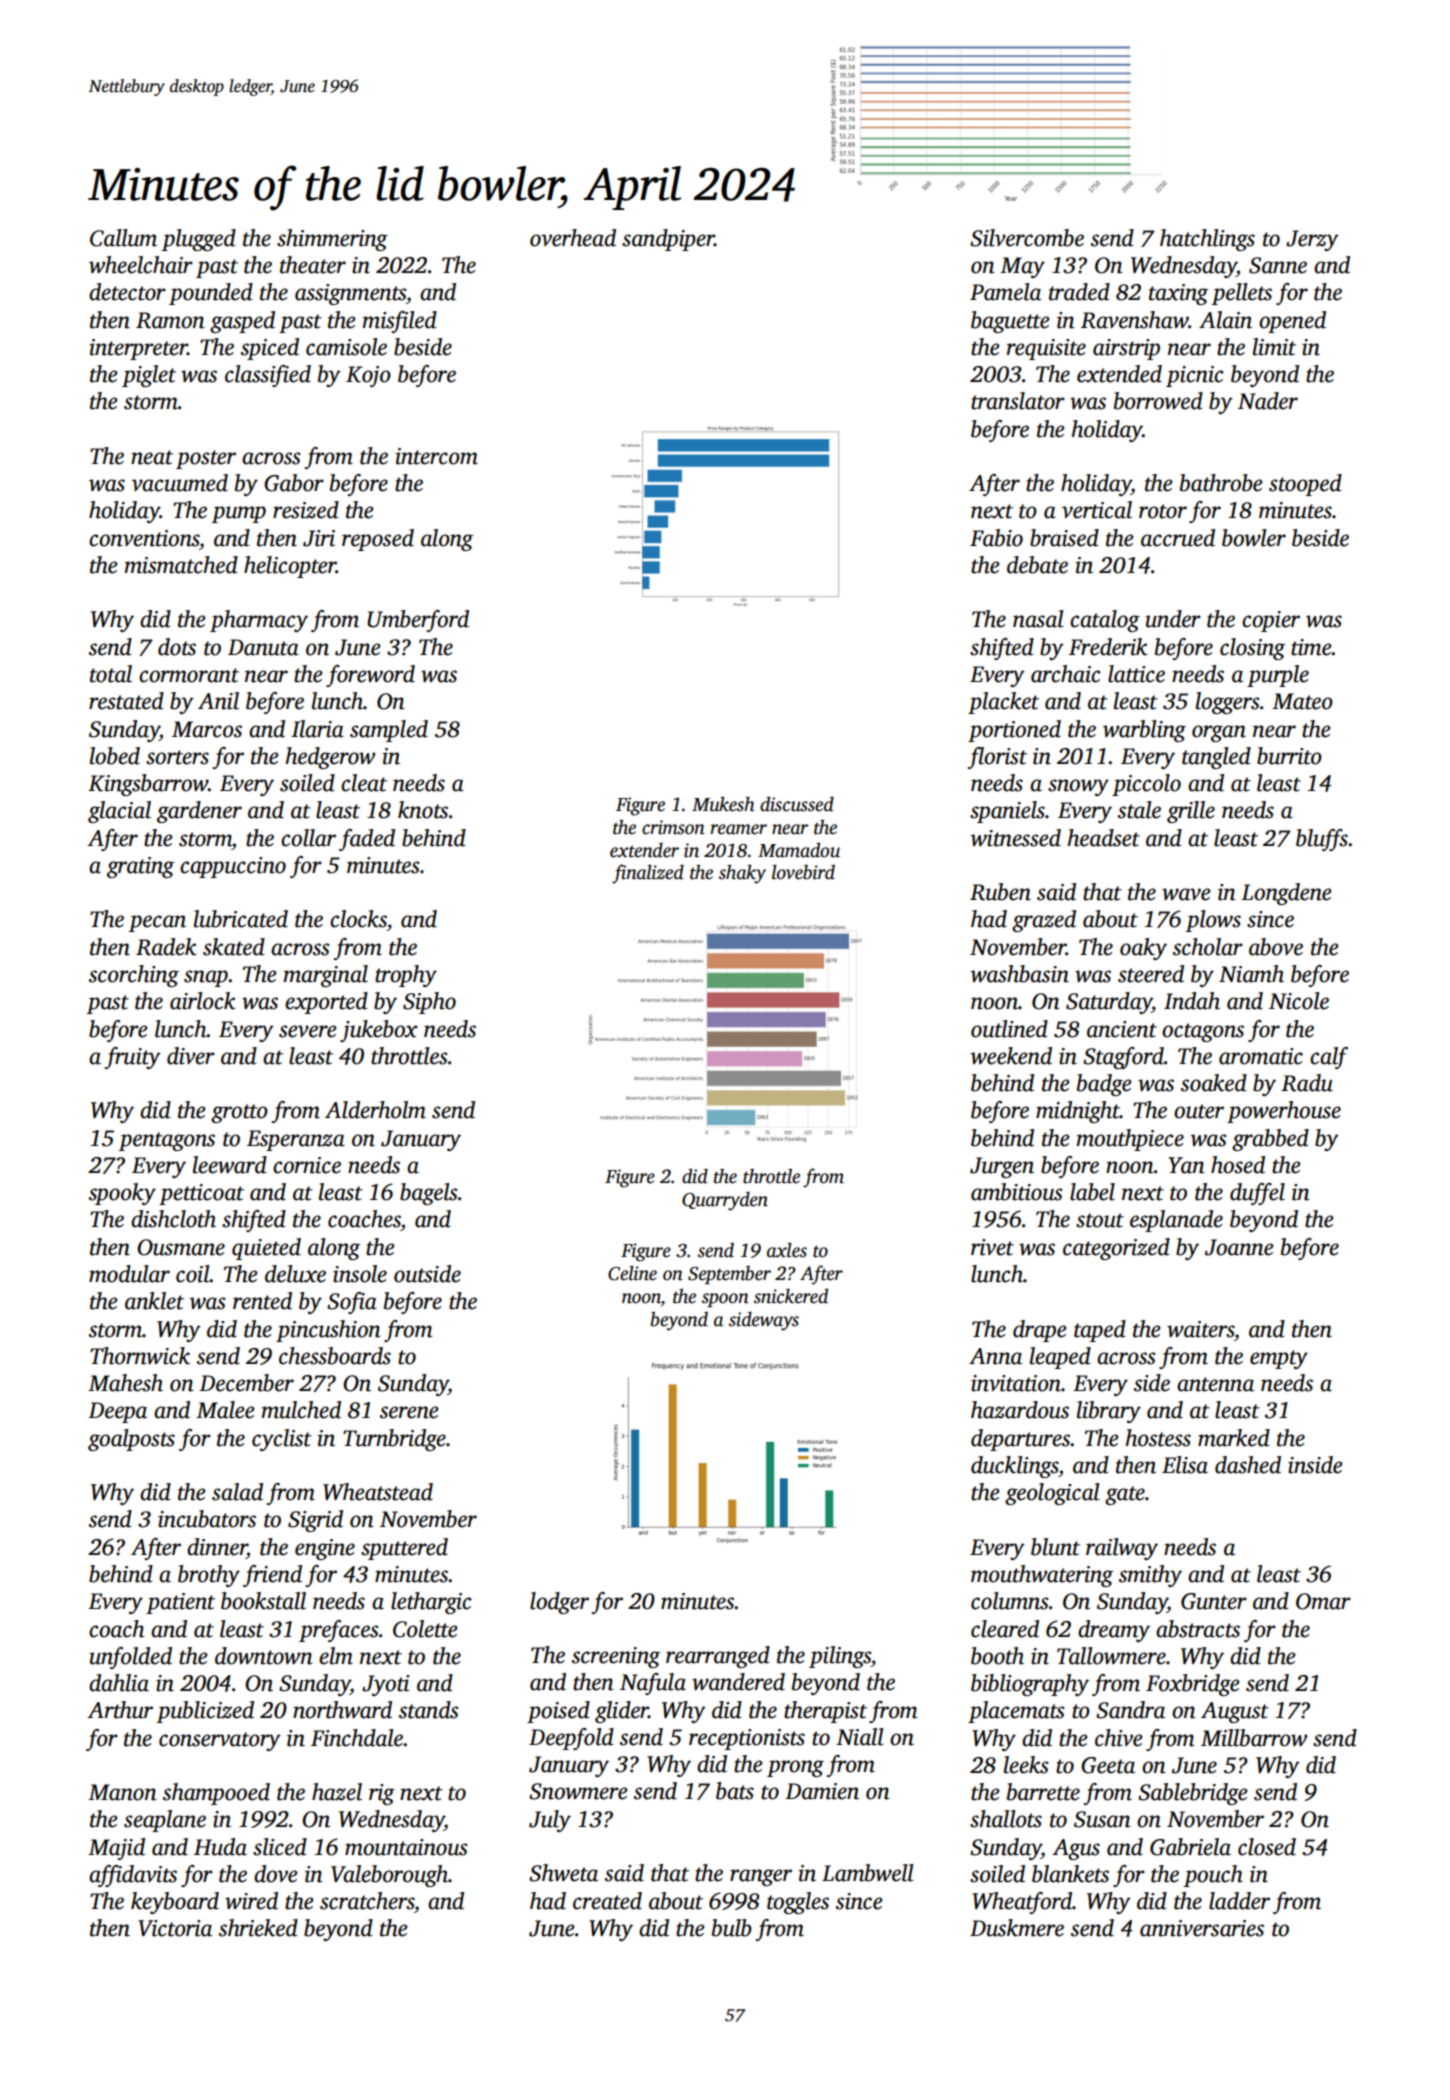 This page has width=1450, height=2100. Describe the element at coordinates (364, 783) in the page. I see `cleat` at that location.
